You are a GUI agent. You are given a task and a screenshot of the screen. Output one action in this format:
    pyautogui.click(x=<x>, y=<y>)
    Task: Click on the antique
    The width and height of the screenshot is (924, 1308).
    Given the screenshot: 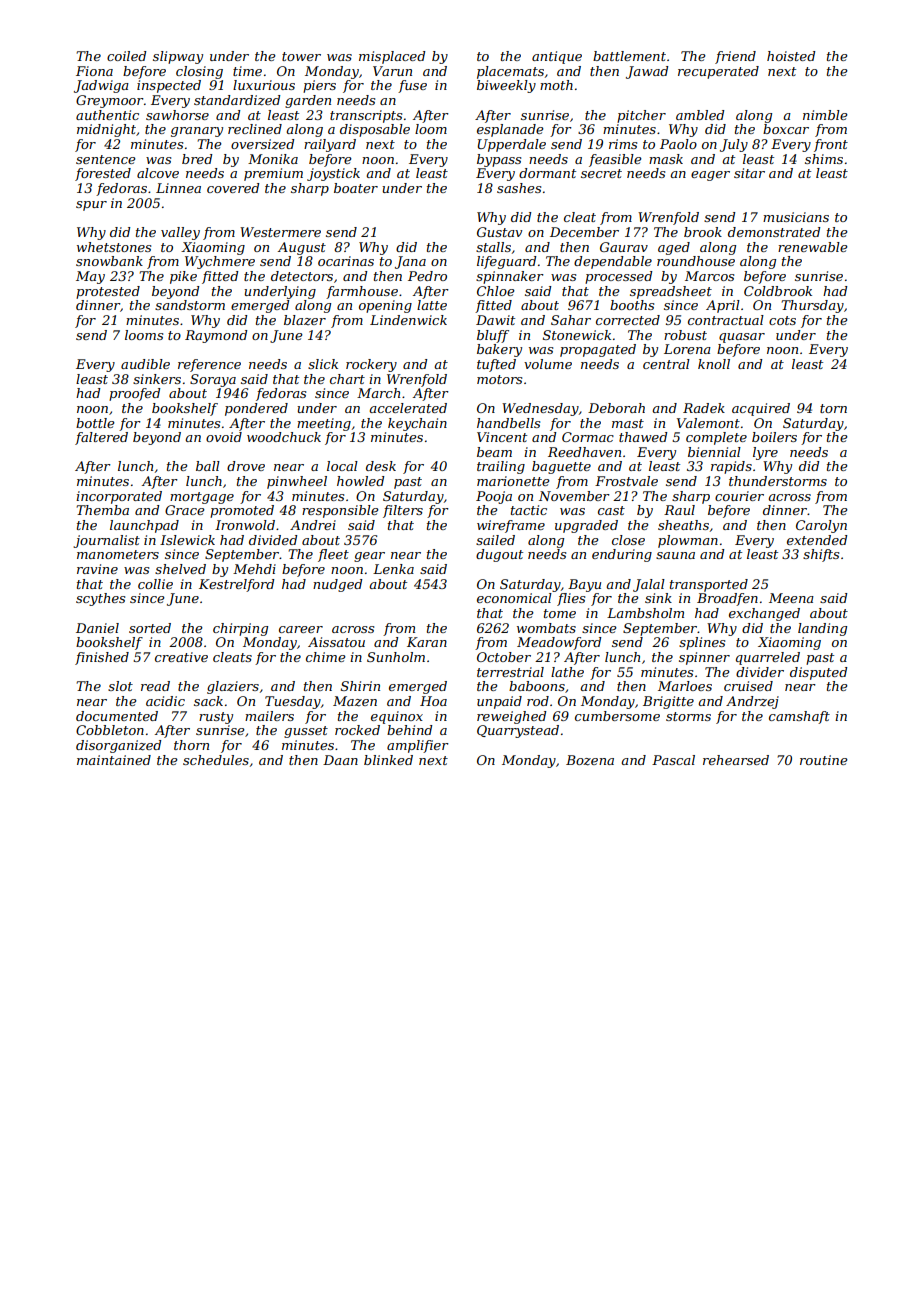 What is the action you would take?
    pyautogui.click(x=557, y=57)
